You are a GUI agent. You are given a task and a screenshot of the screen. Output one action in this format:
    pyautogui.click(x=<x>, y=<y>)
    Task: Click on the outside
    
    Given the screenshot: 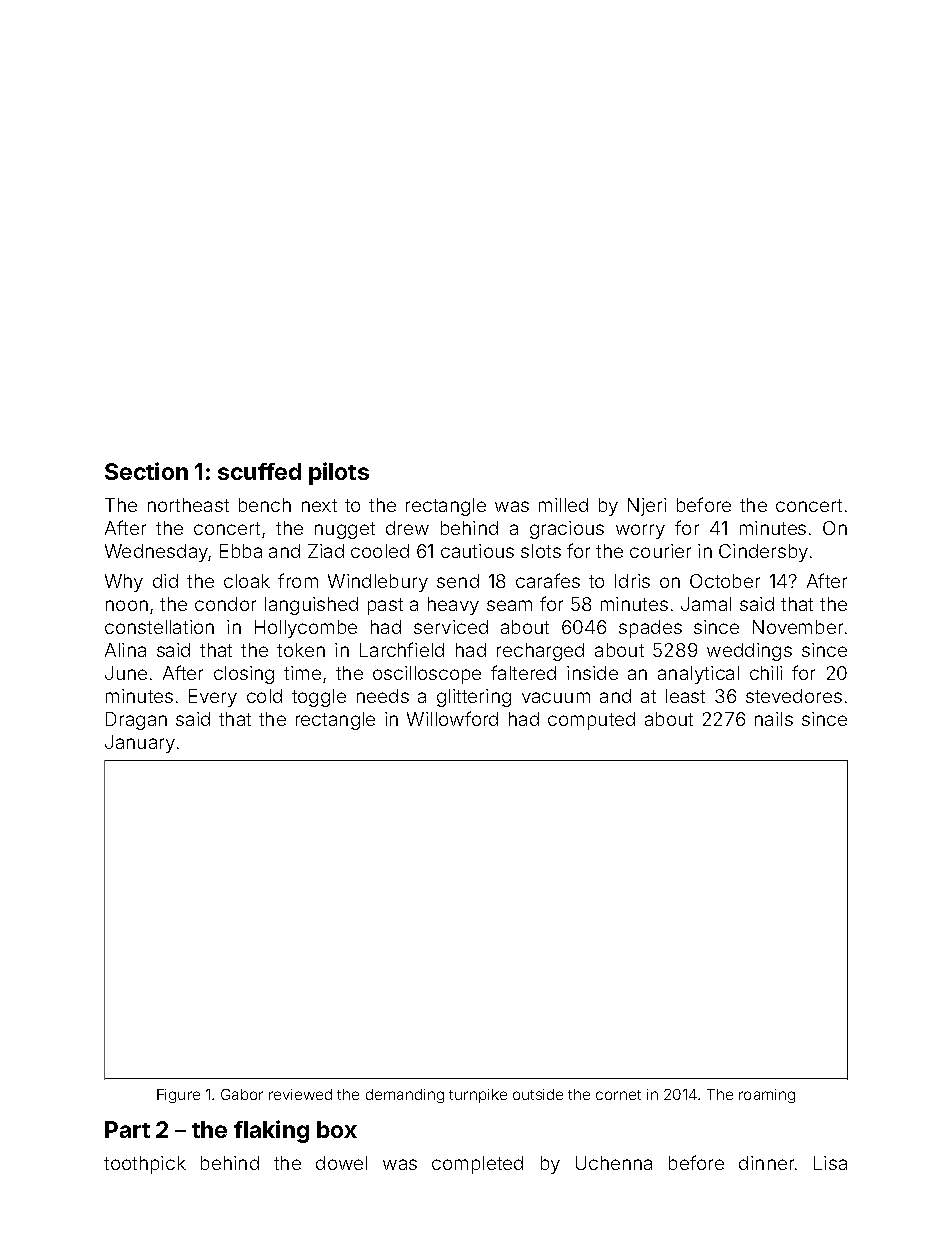 What is the action you would take?
    pyautogui.click(x=538, y=1094)
